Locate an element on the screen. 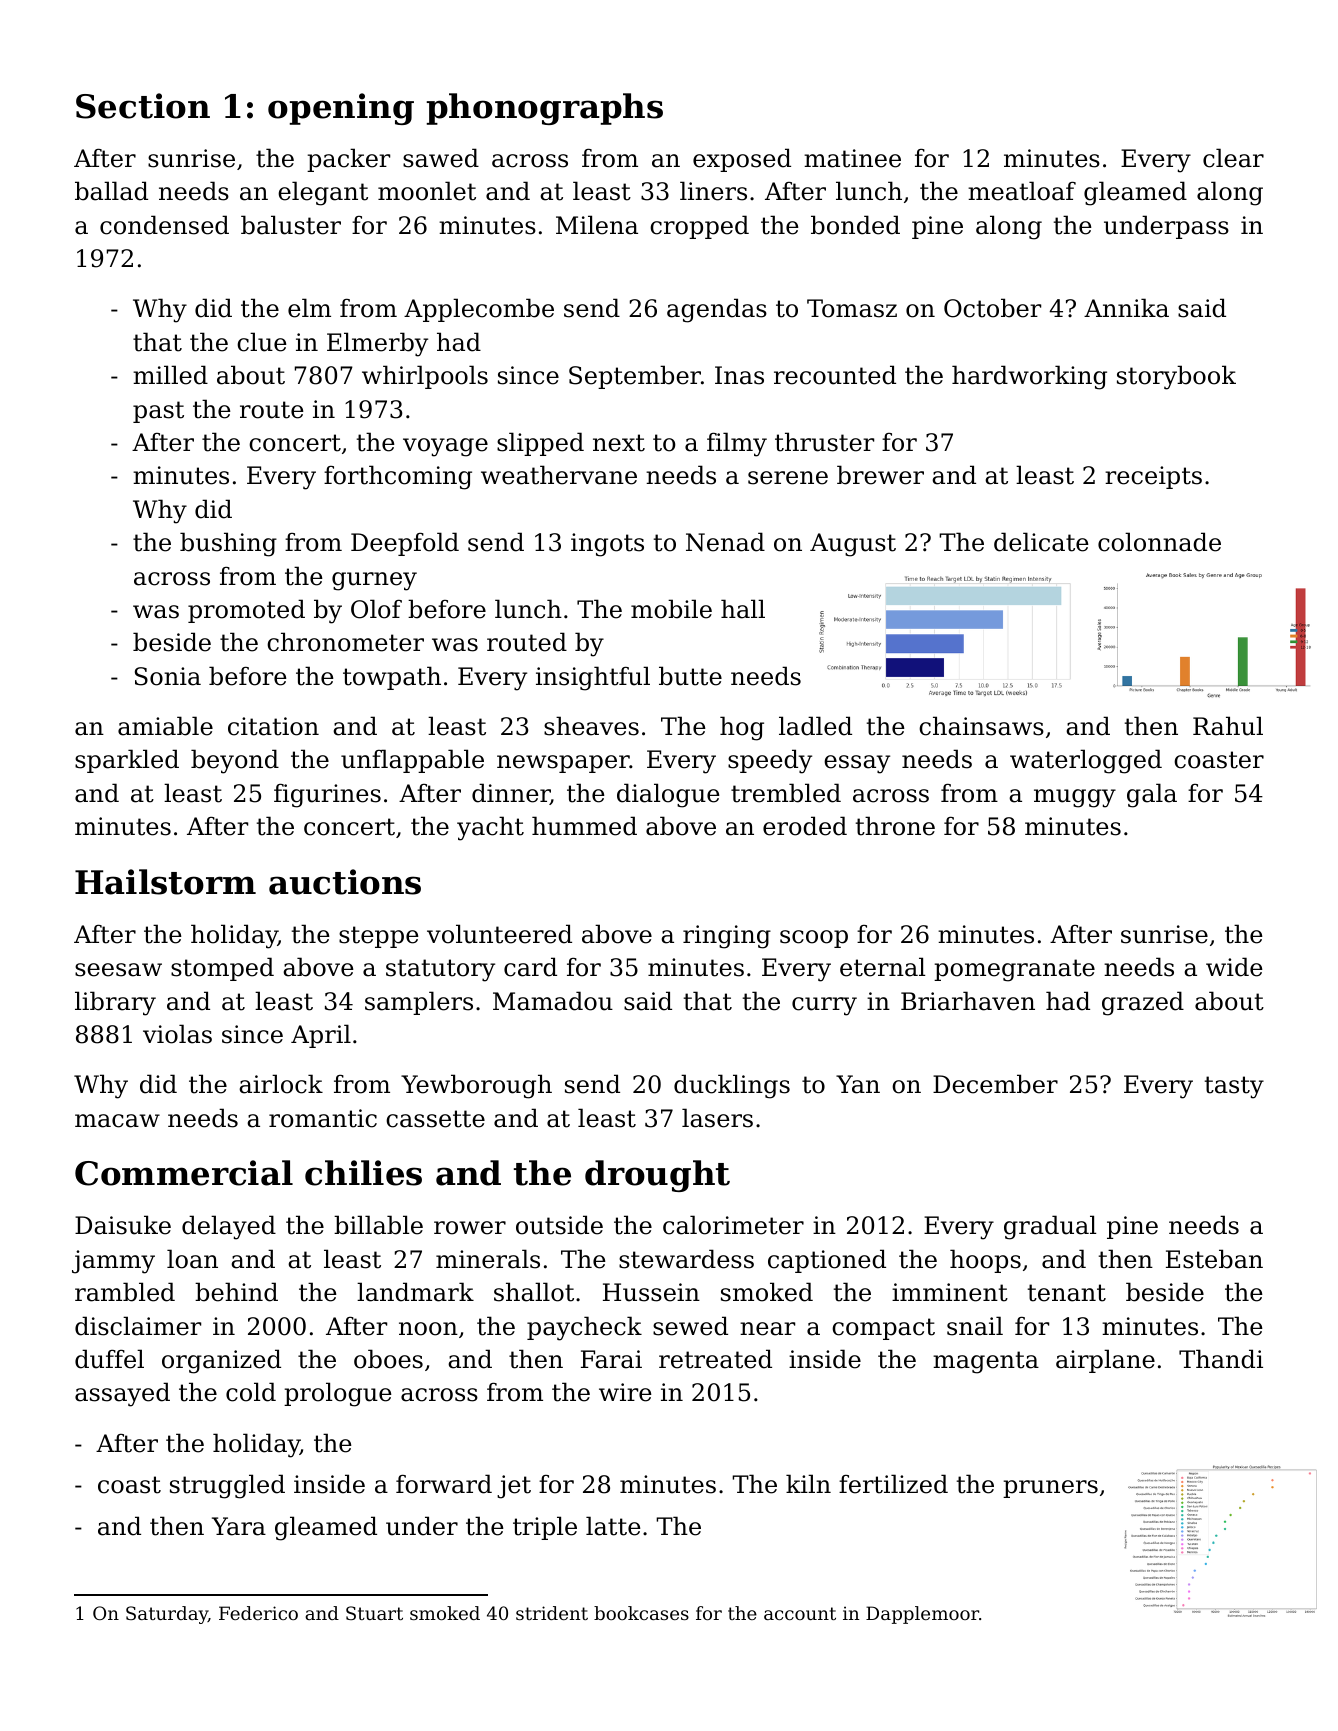  outside is located at coordinates (559, 1225).
